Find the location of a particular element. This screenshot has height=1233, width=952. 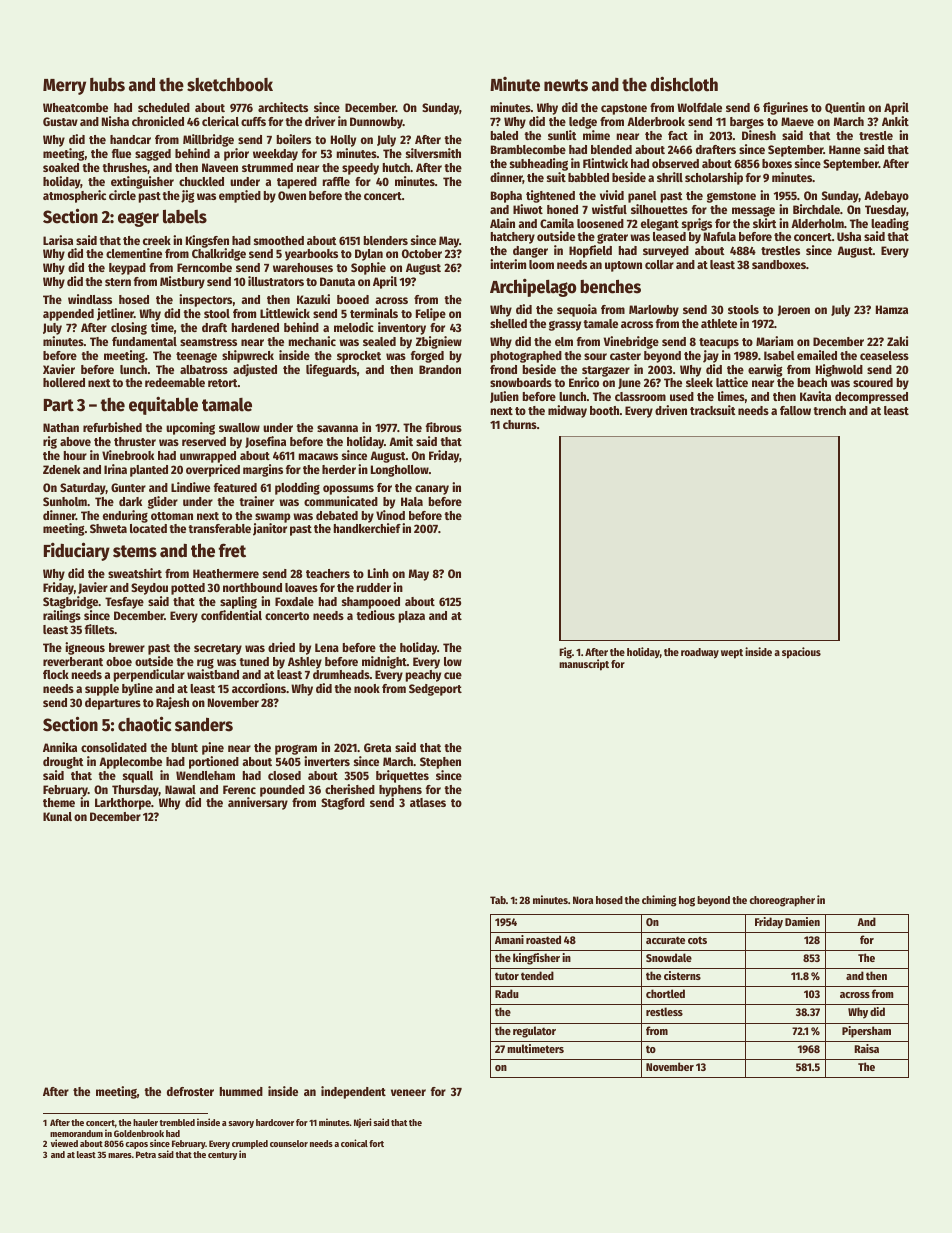

Seydou is located at coordinates (149, 589).
